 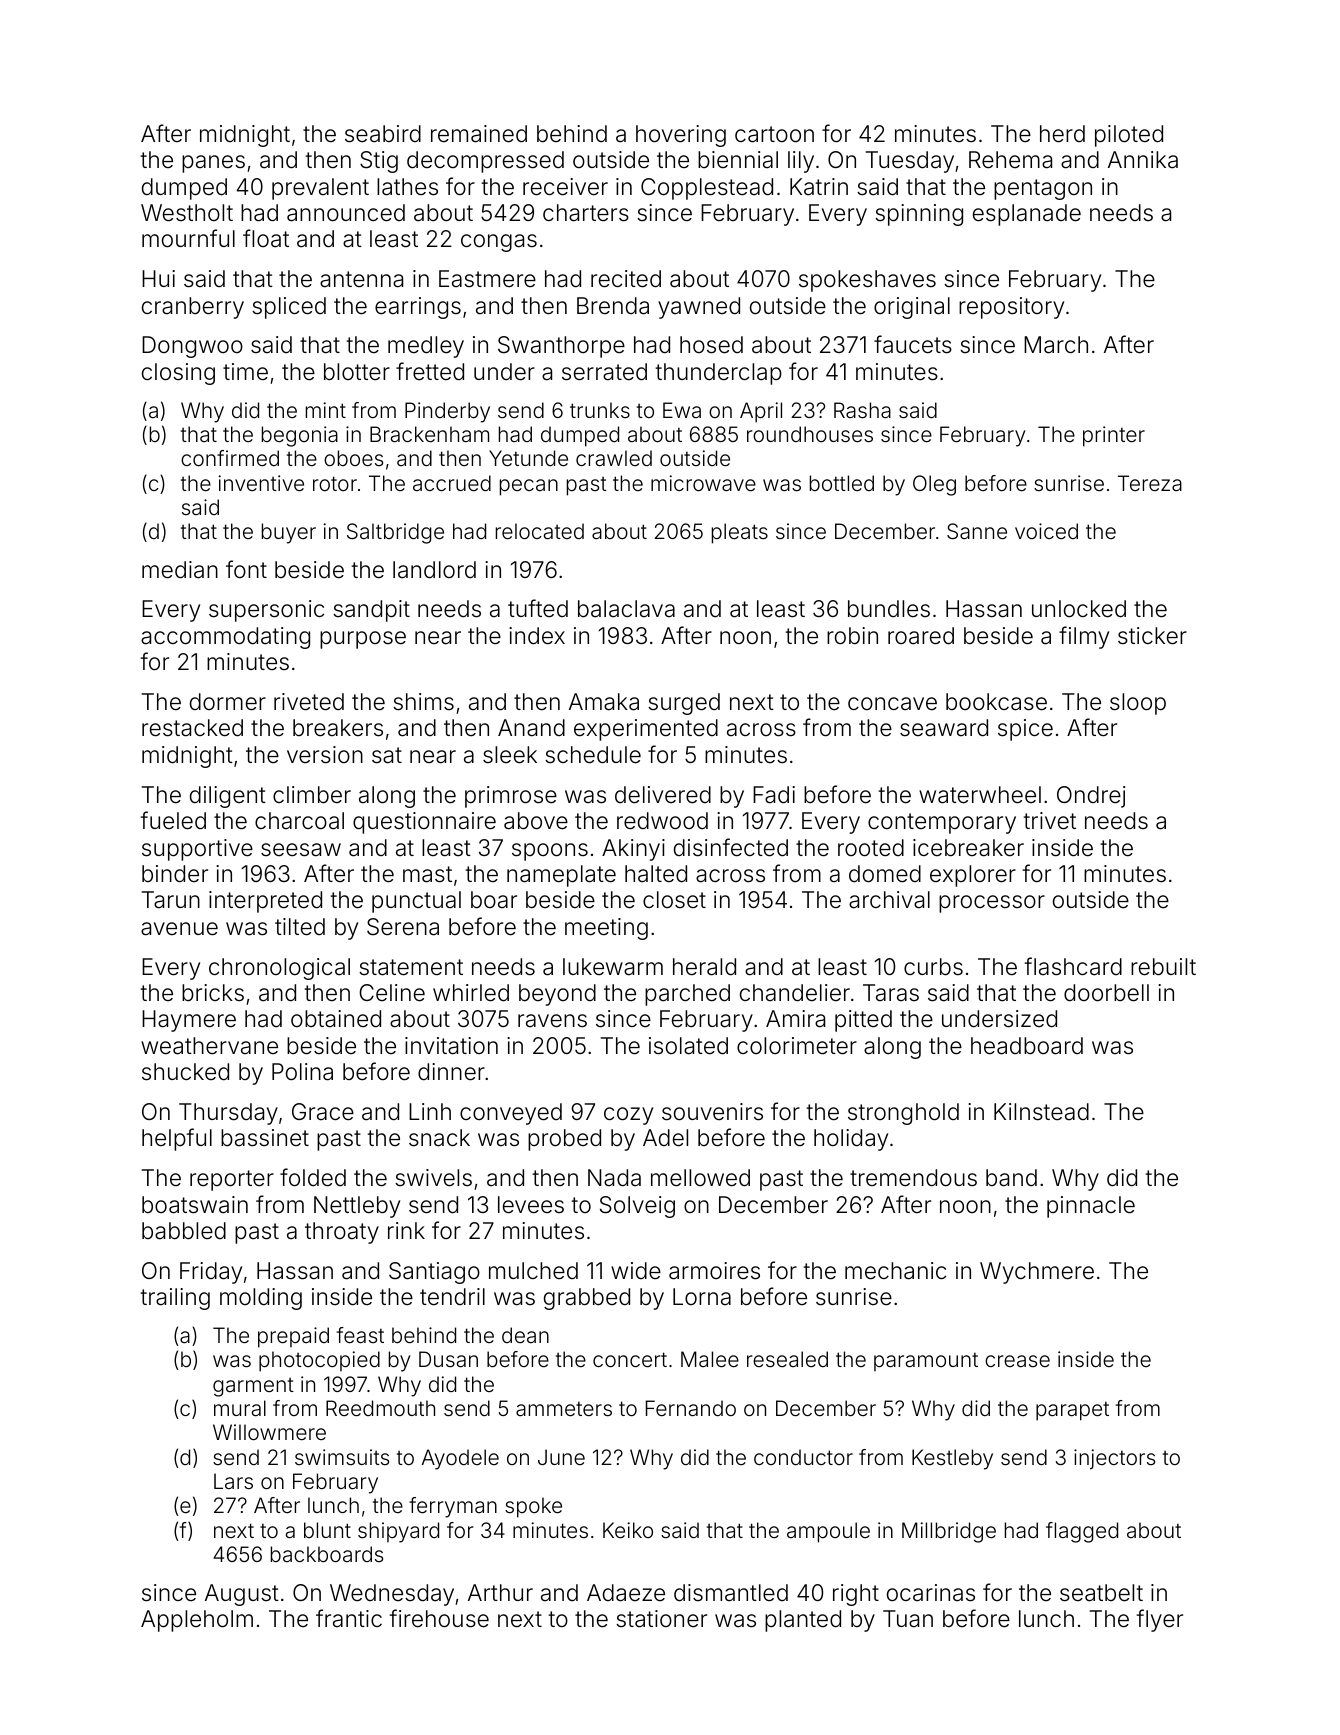 What do you see at coordinates (1101, 1593) in the image?
I see `seatbelt` at bounding box center [1101, 1593].
